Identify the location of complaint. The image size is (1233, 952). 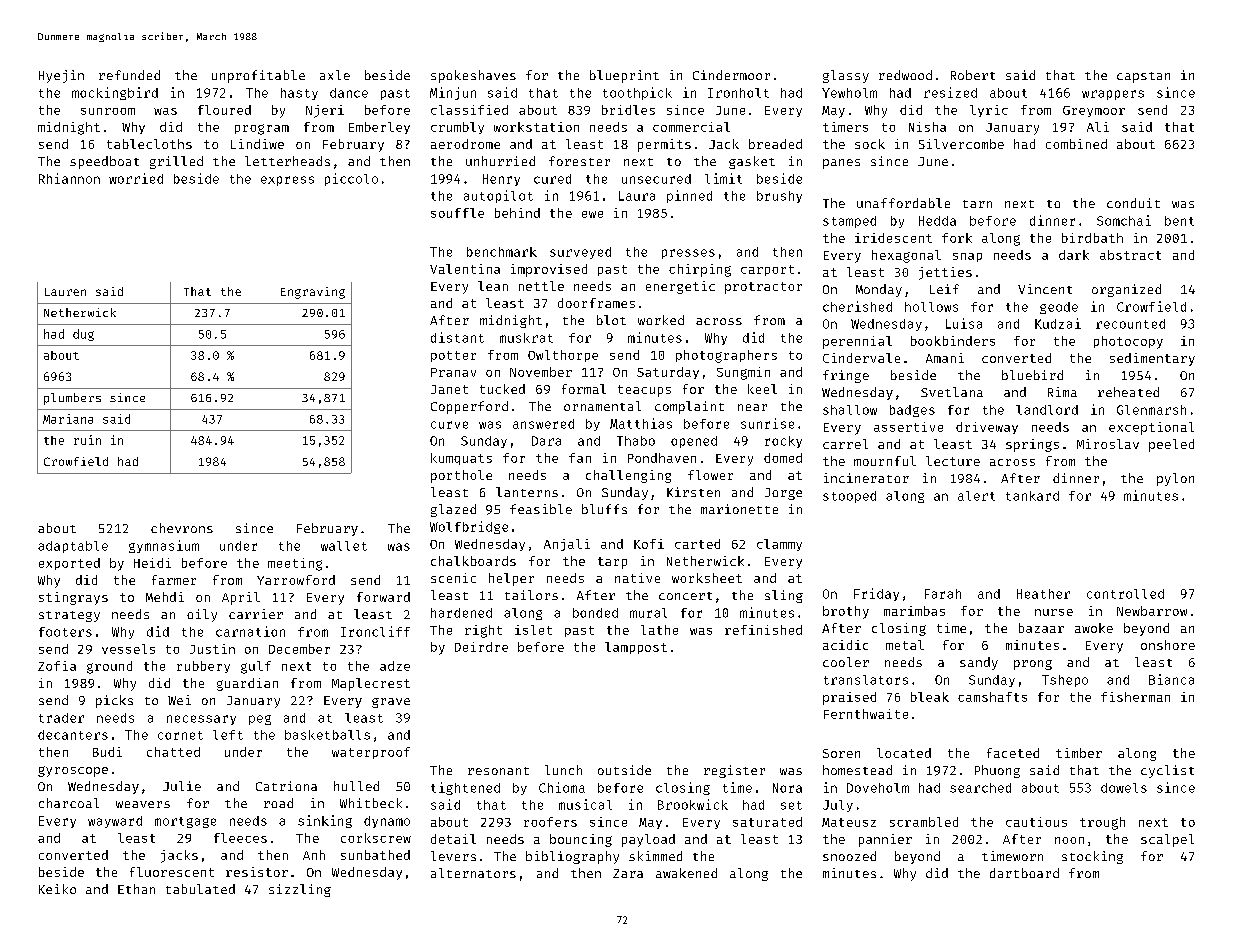
(689, 407).
